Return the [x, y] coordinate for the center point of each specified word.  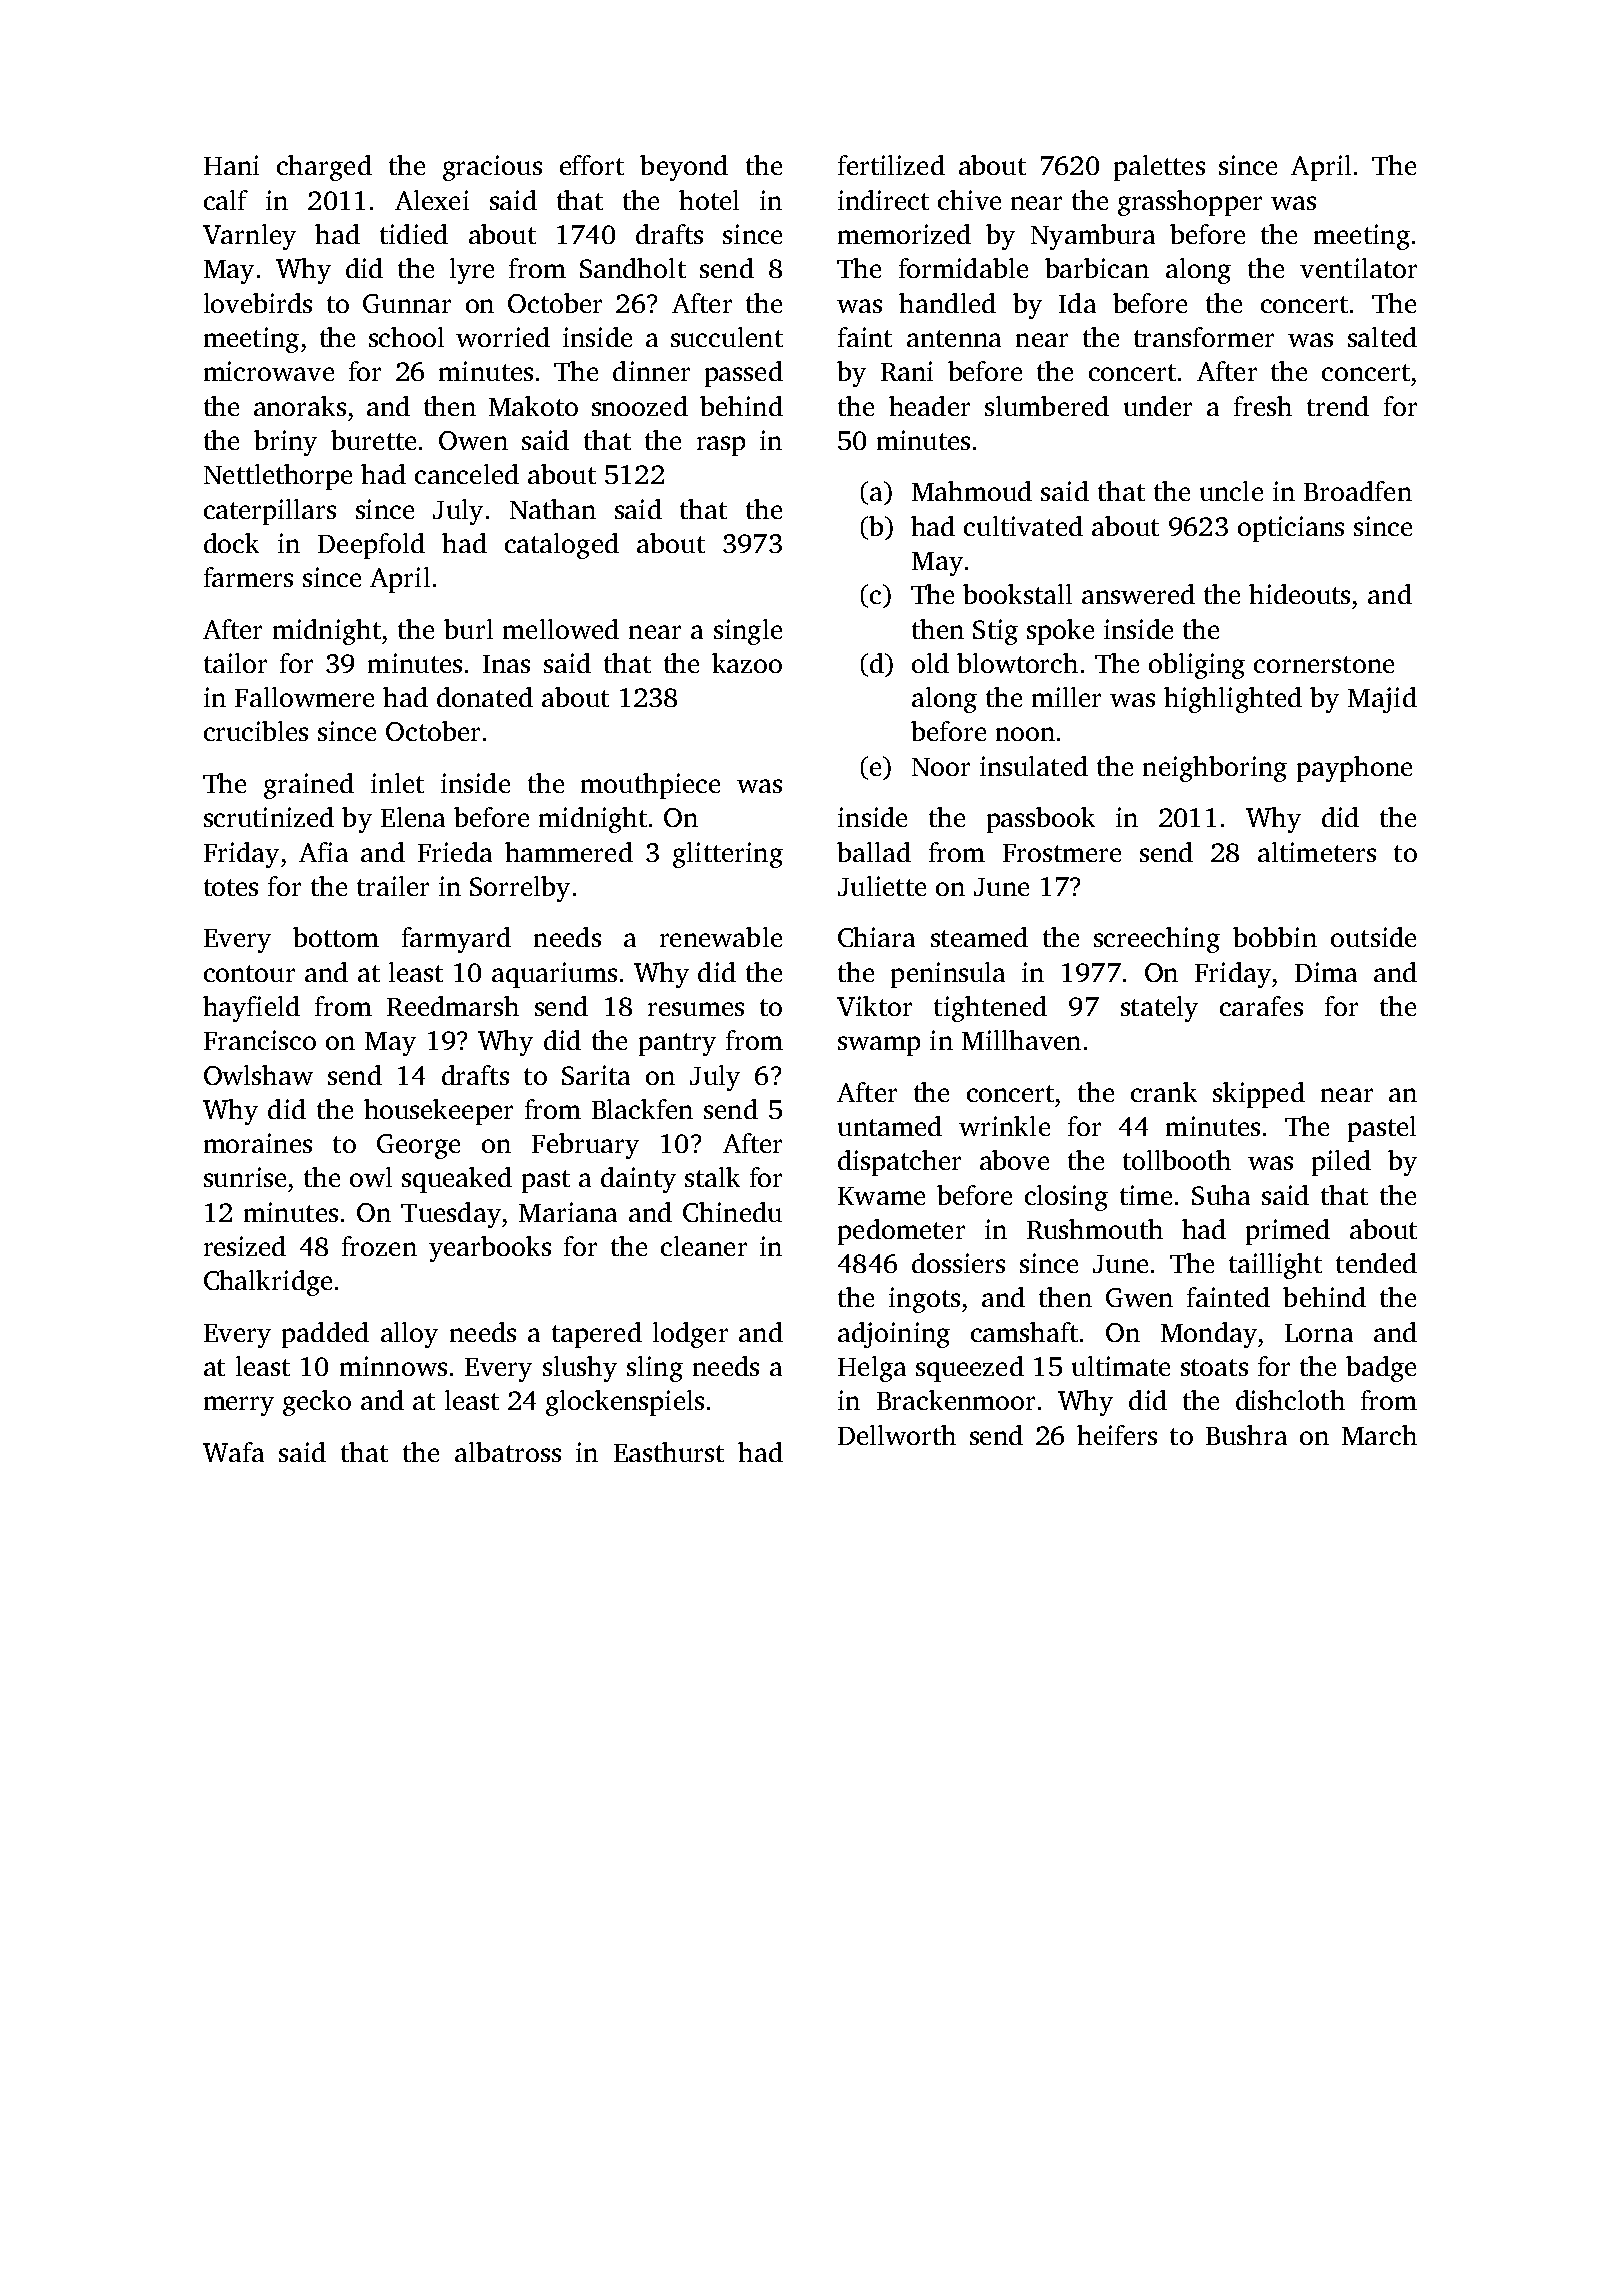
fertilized [891, 165]
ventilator [1358, 268]
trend [1338, 406]
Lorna [1319, 1333]
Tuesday [451, 1215]
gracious [492, 168]
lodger [690, 1335]
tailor [235, 663]
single [748, 632]
